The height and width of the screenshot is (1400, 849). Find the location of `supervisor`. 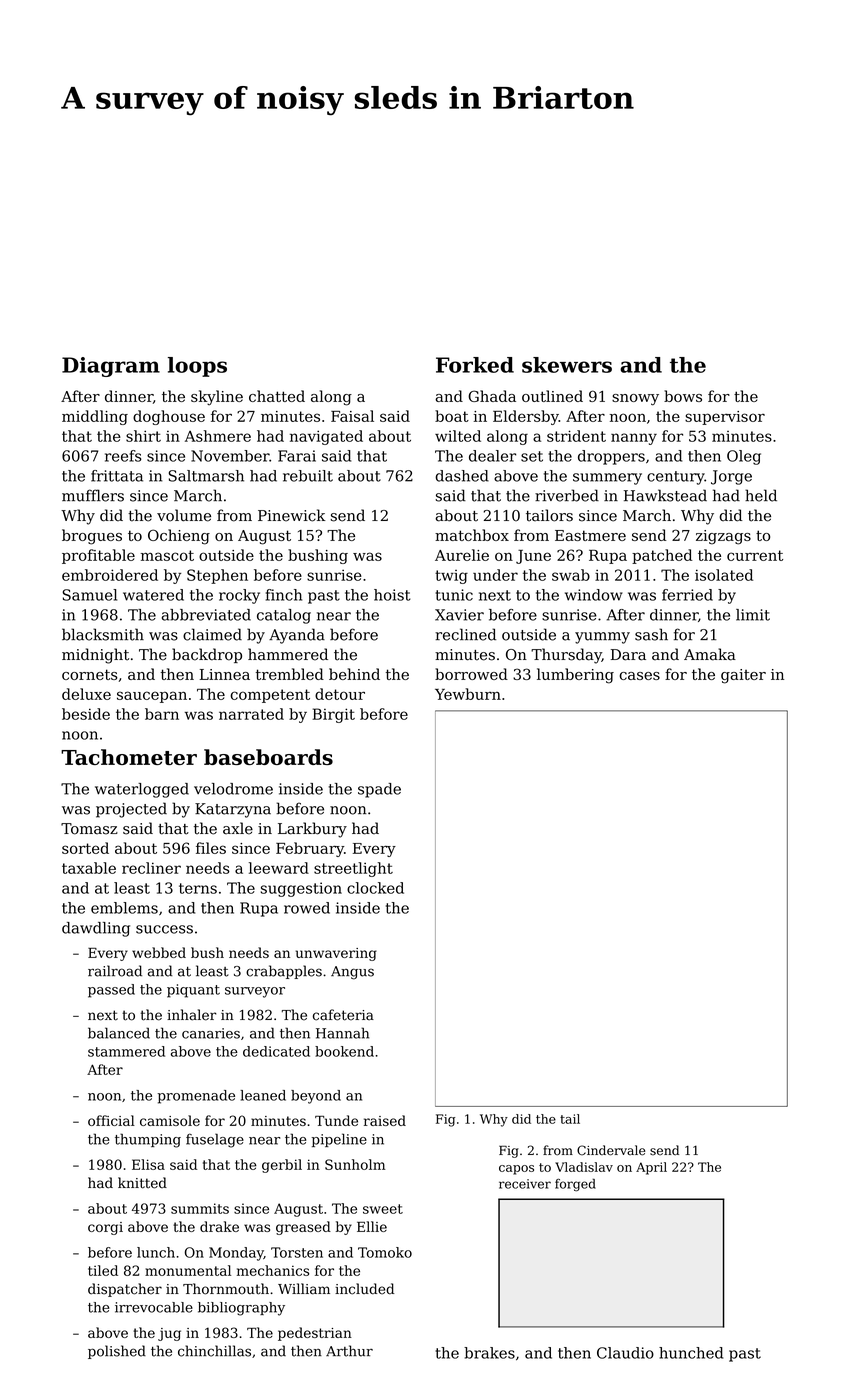

supervisor is located at coordinates (725, 418).
